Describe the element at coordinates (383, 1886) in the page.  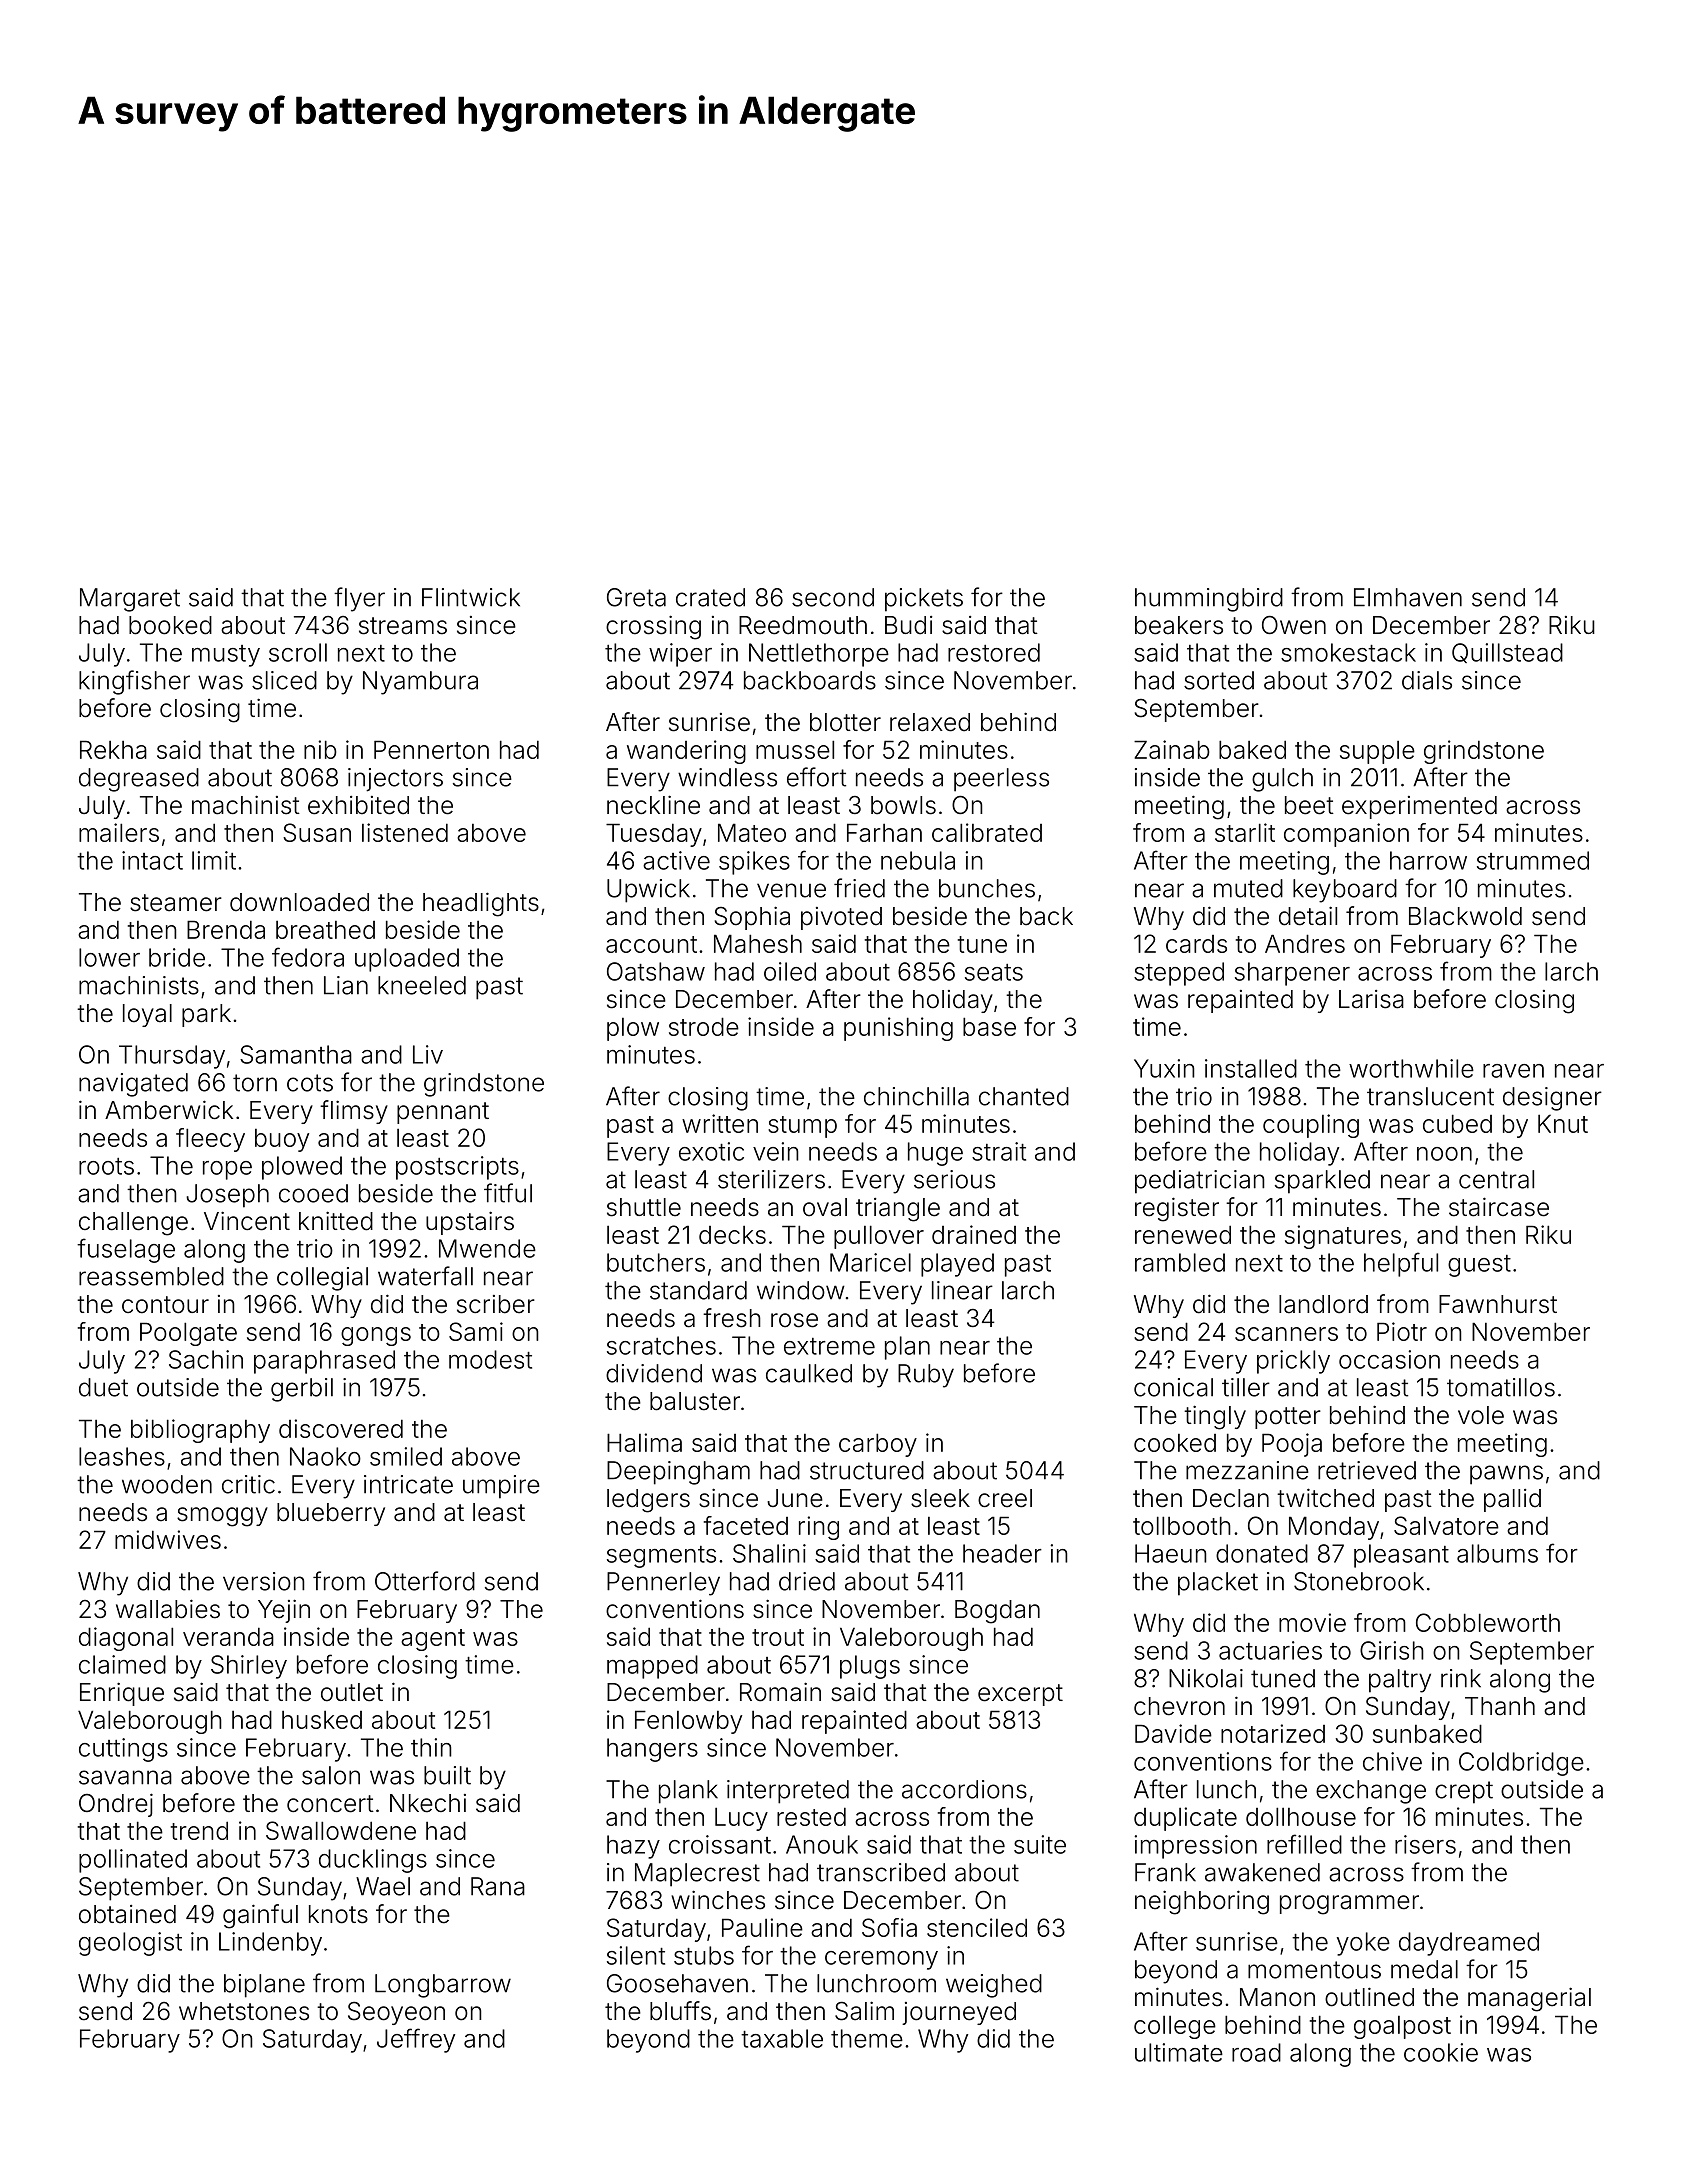
I see `Wael` at that location.
